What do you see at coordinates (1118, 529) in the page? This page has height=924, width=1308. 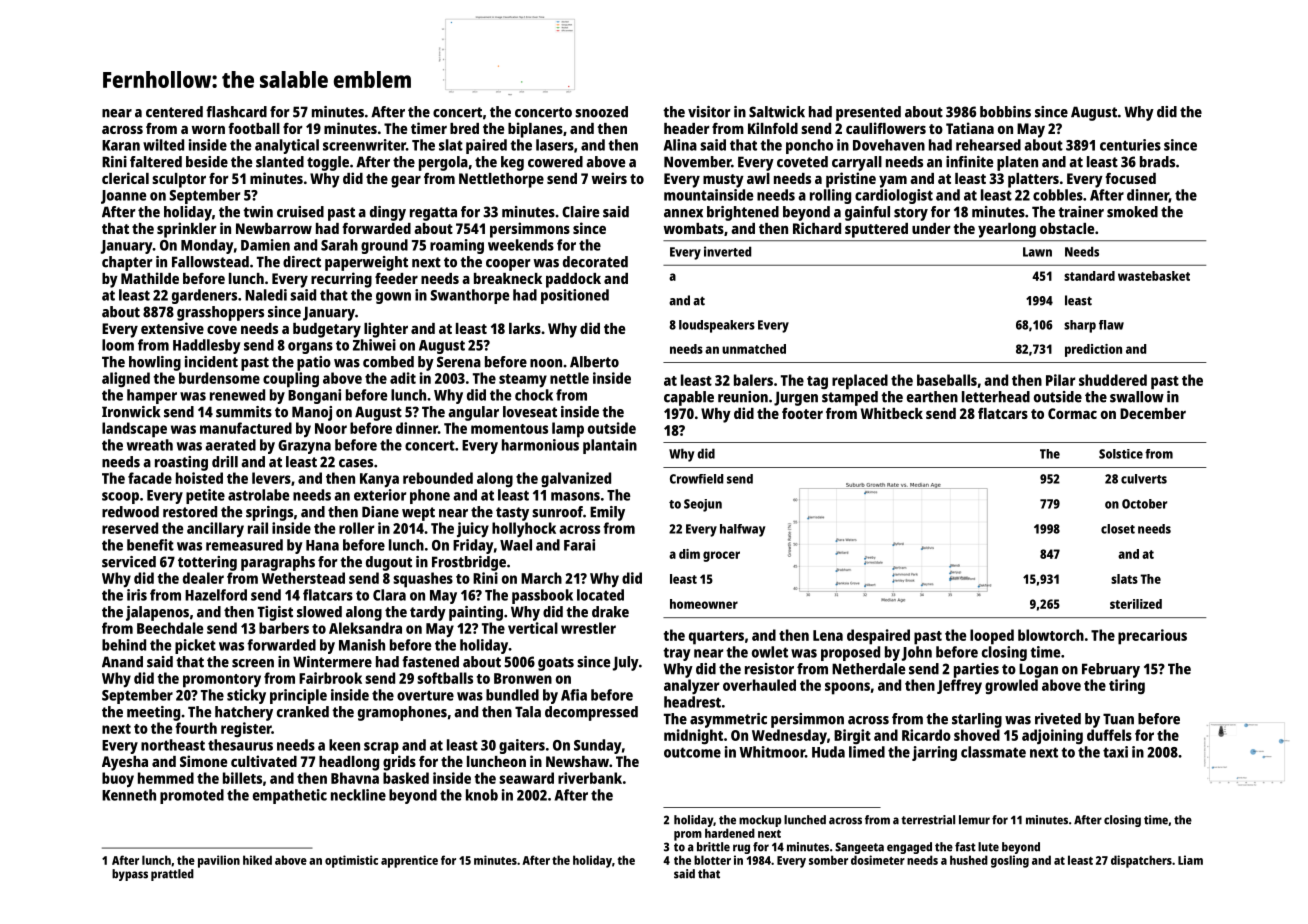 I see `closet` at bounding box center [1118, 529].
